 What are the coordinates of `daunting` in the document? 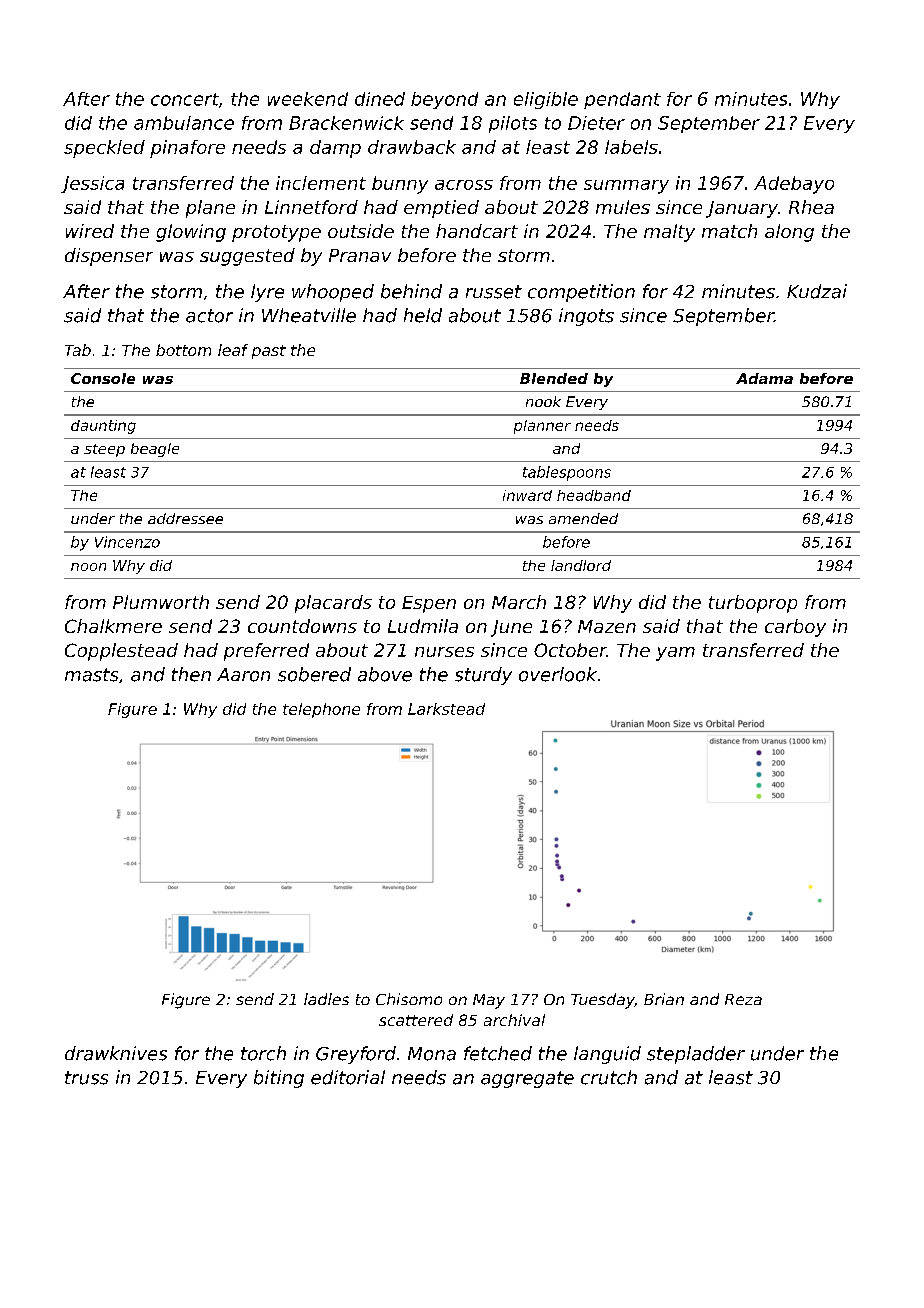 It's located at (103, 427).
